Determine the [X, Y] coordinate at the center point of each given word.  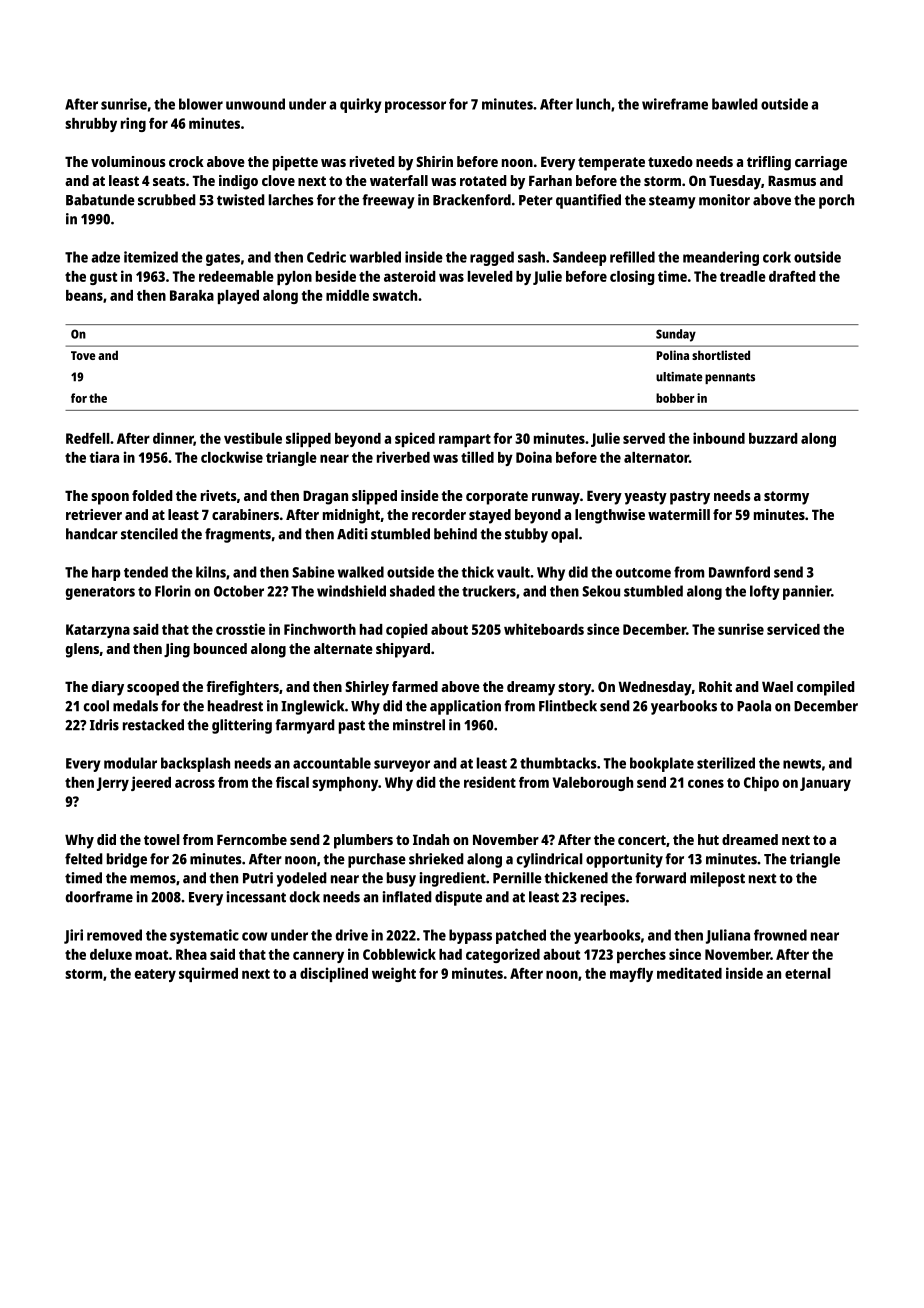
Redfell [87, 438]
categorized [503, 955]
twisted [241, 200]
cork [777, 257]
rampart [465, 440]
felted [84, 859]
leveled [490, 276]
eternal [807, 973]
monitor [724, 200]
